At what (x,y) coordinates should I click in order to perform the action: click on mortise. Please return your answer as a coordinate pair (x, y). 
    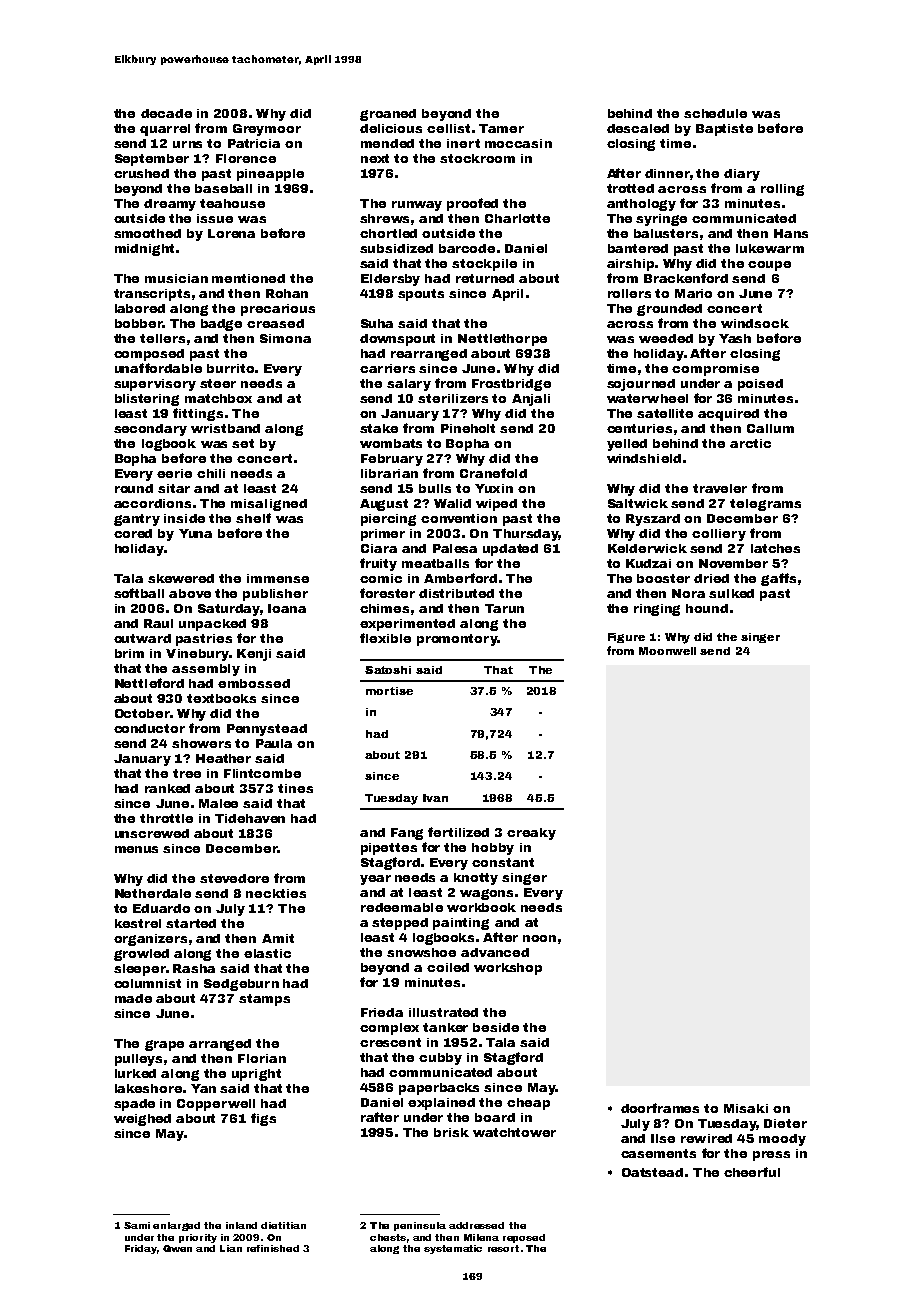
    Looking at the image, I should click on (389, 691).
